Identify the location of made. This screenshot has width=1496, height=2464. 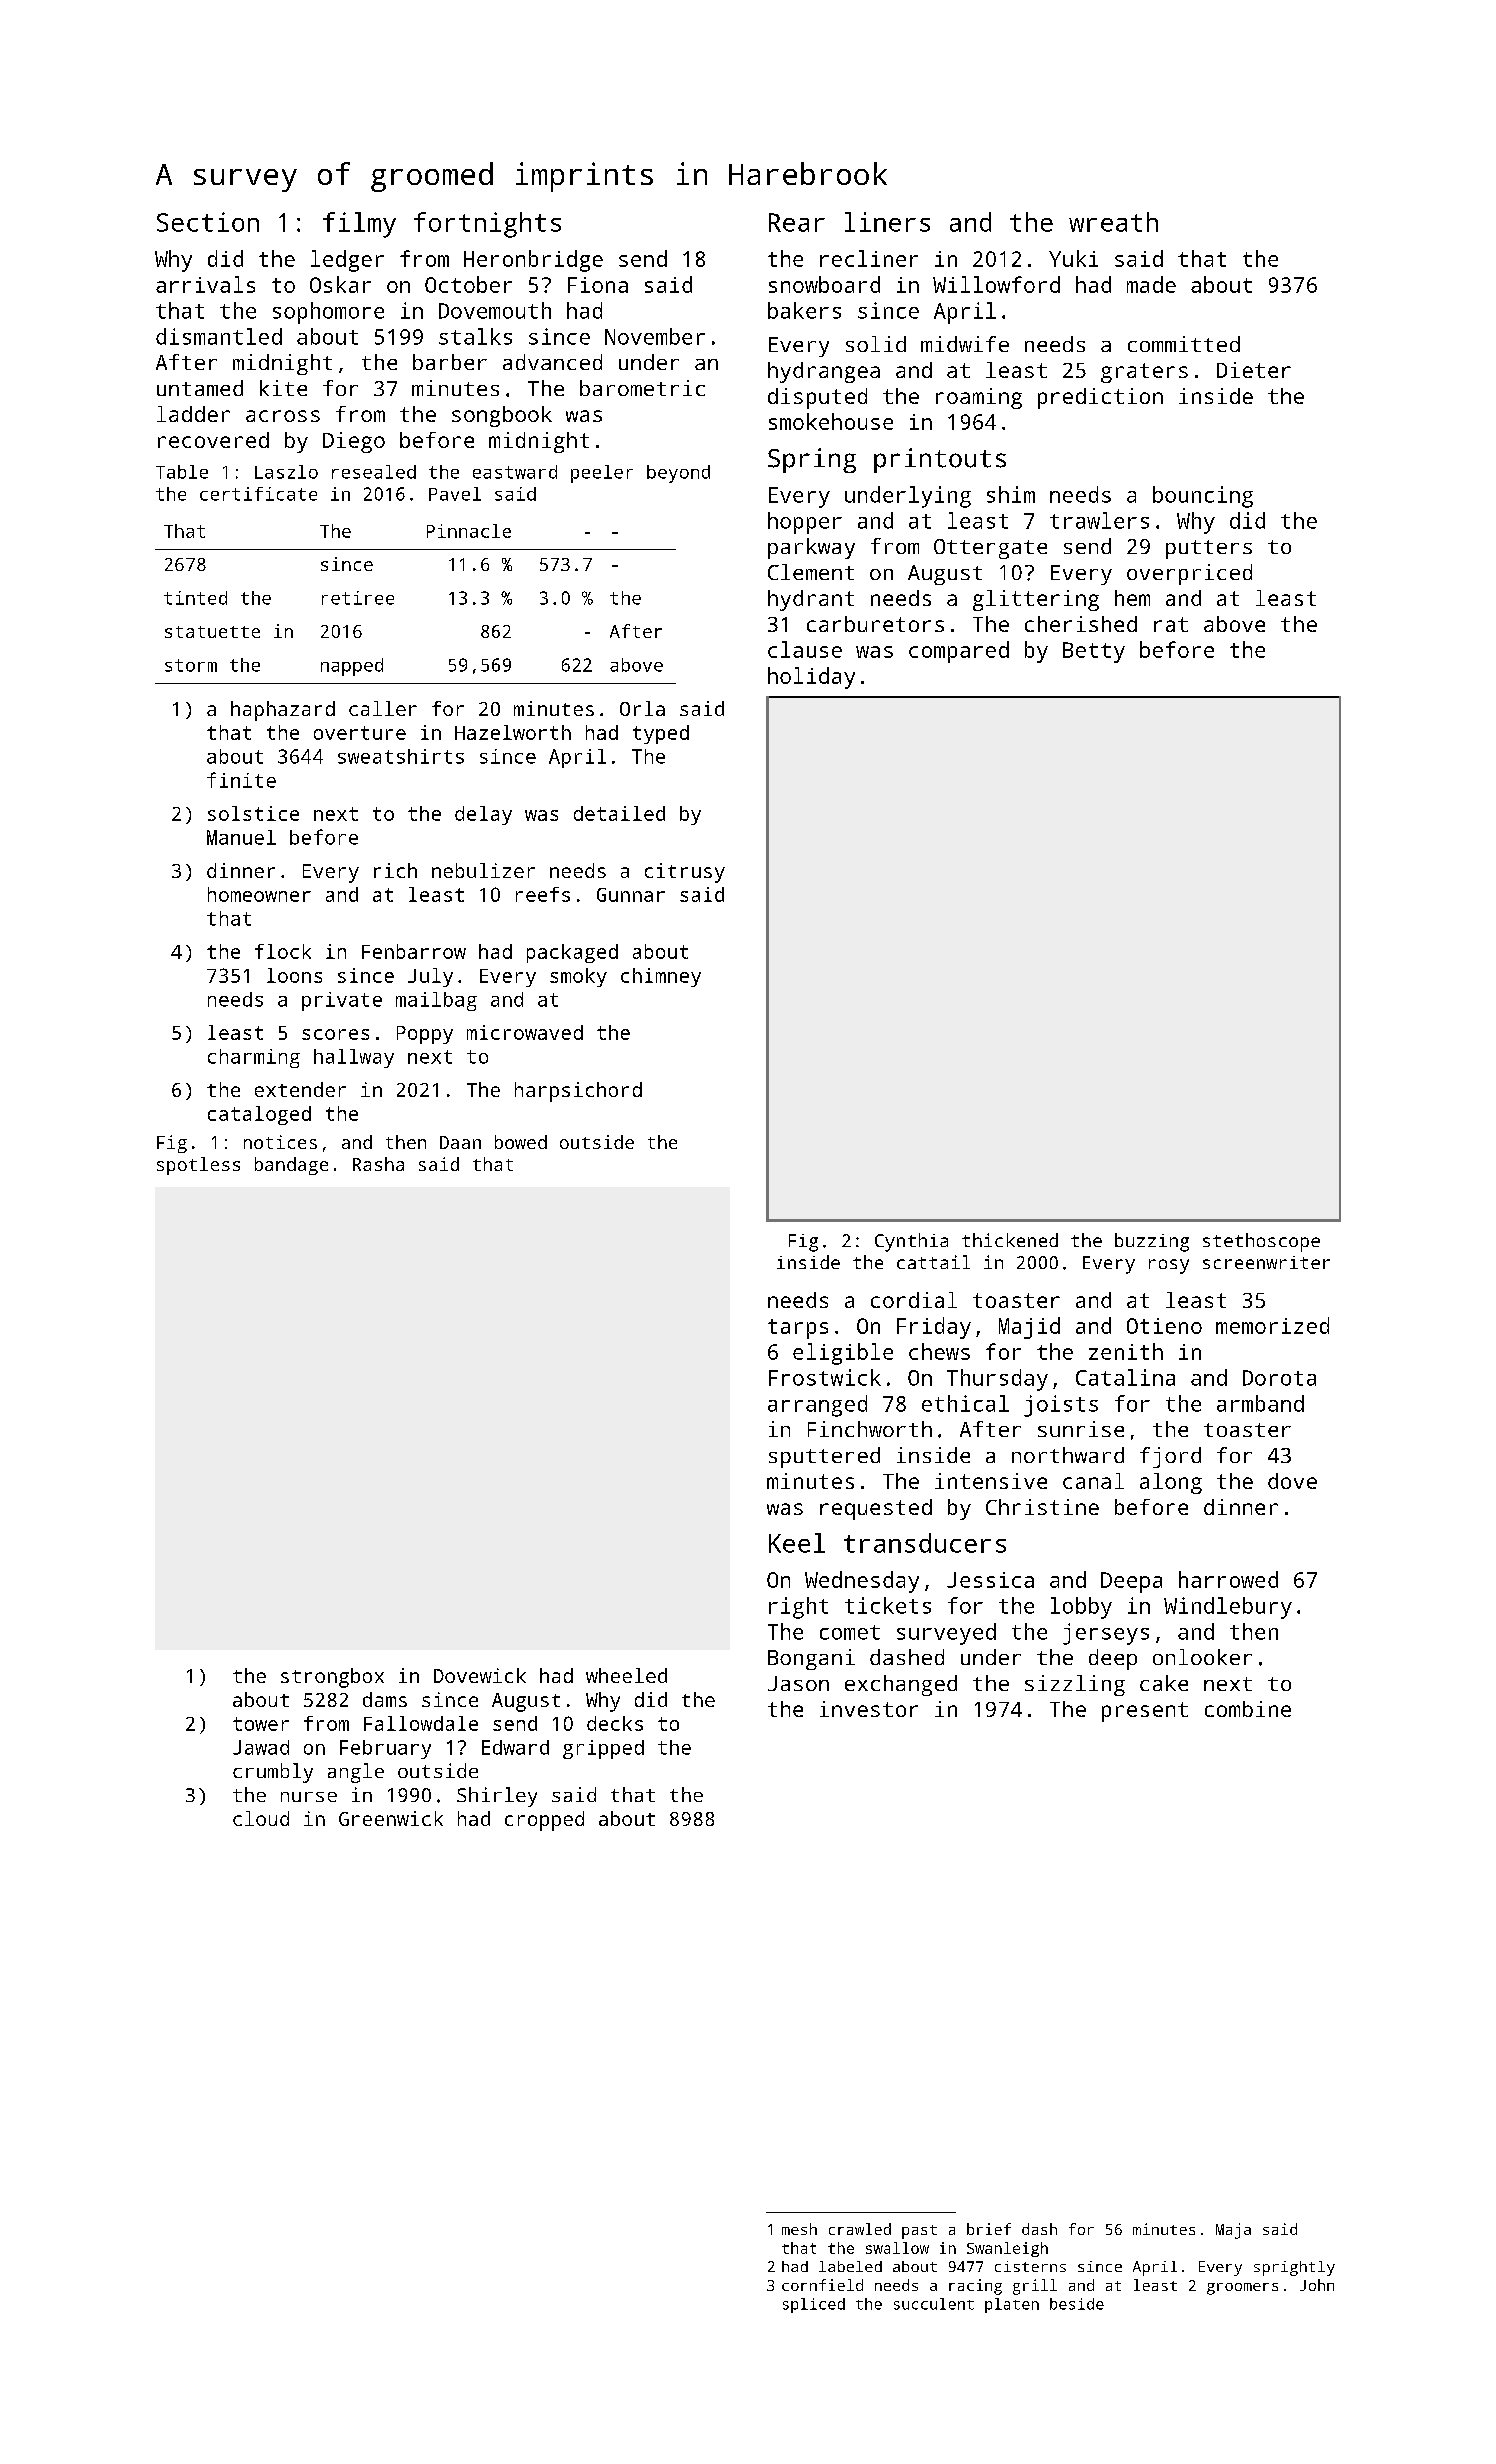
(1151, 284).
